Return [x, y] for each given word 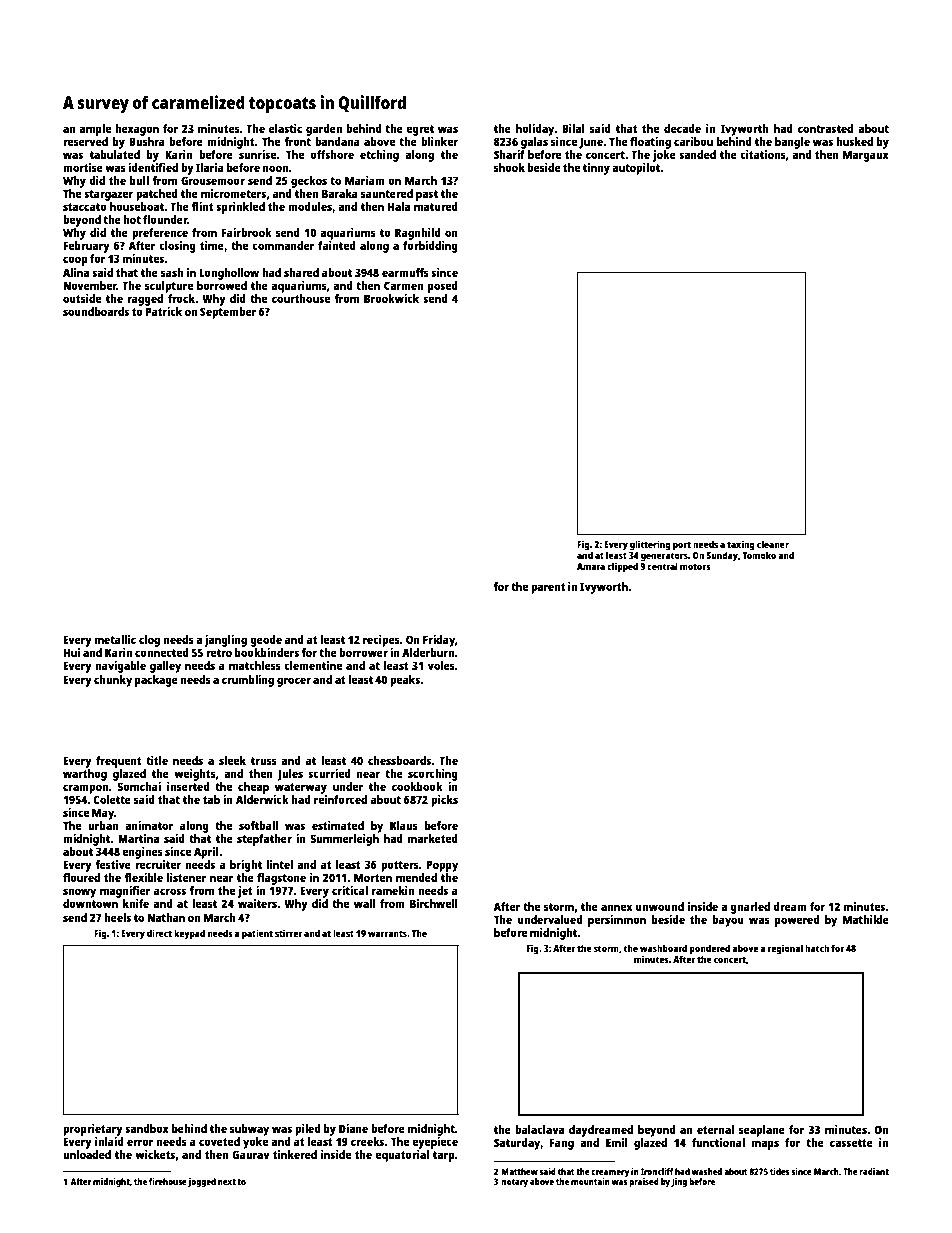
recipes [381, 641]
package [156, 681]
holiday [535, 130]
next [227, 1182]
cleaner [773, 544]
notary [514, 1183]
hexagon [137, 130]
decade [682, 128]
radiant [874, 1171]
